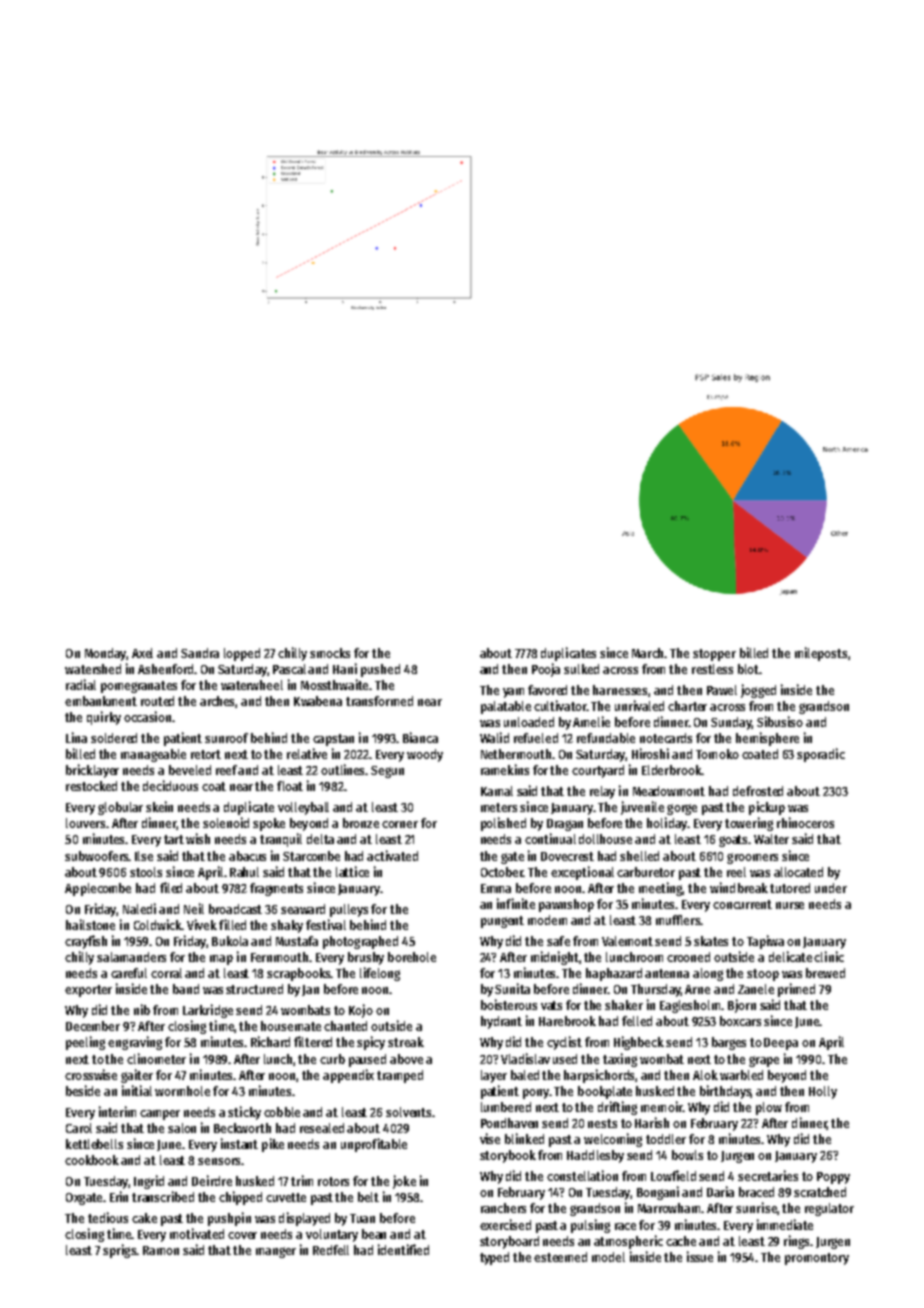 Image resolution: width=924 pixels, height=1308 pixels. I want to click on lifelong, so click(380, 974).
